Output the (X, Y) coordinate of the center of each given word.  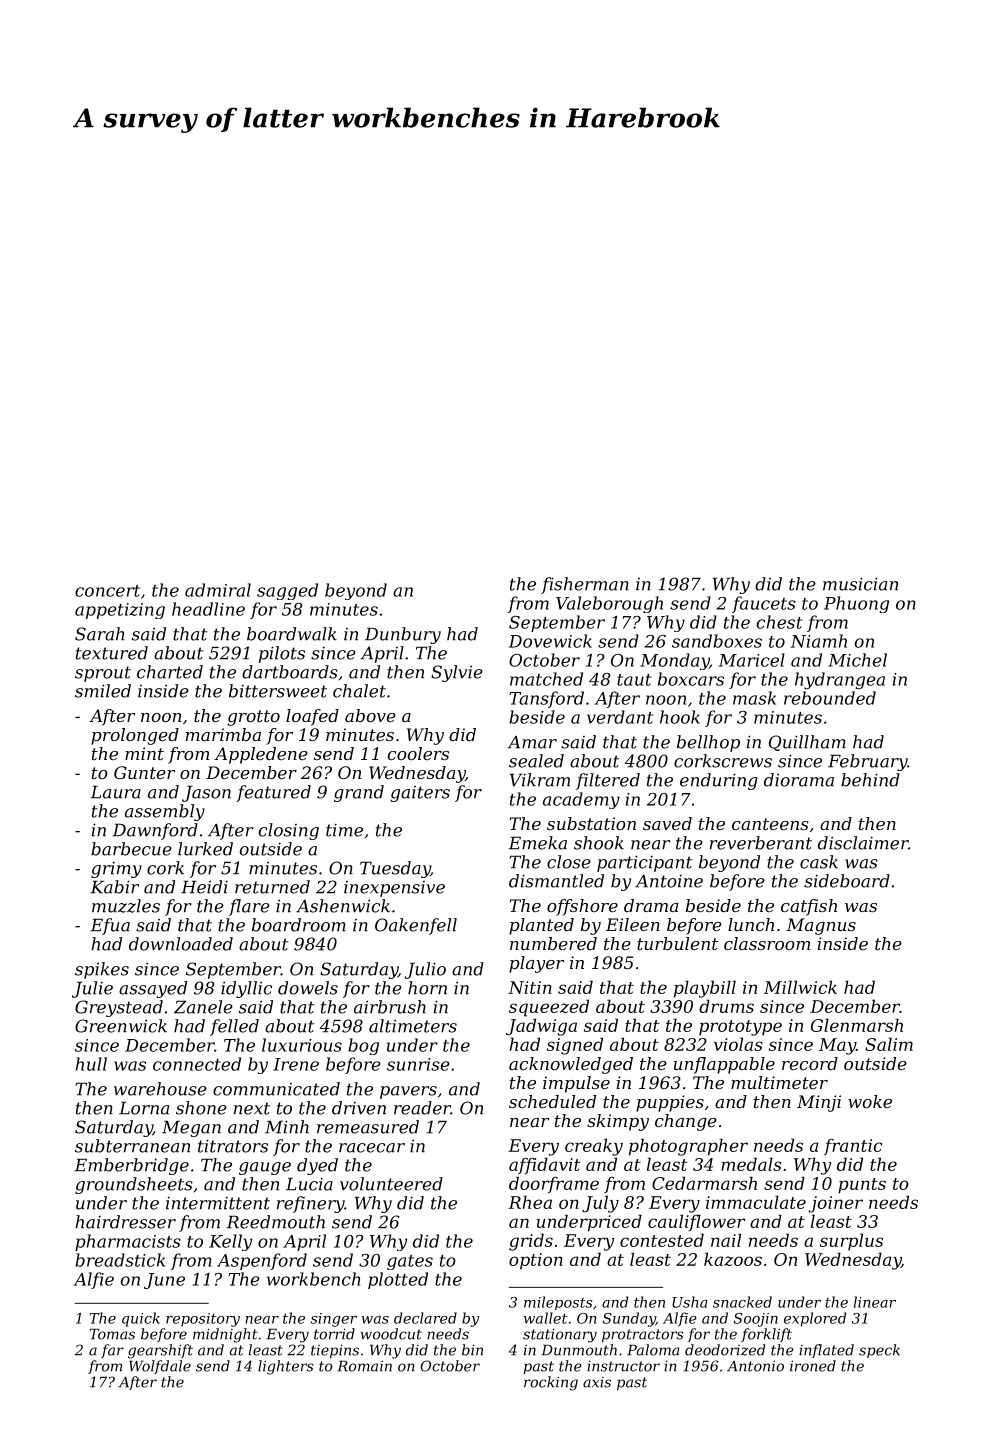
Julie (92, 989)
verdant (620, 717)
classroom (767, 943)
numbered (553, 943)
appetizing (120, 611)
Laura (115, 792)
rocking (551, 1383)
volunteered (391, 1184)
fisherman (585, 585)
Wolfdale (160, 1367)
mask (754, 698)
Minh (287, 1127)
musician (860, 584)
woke (870, 1101)
